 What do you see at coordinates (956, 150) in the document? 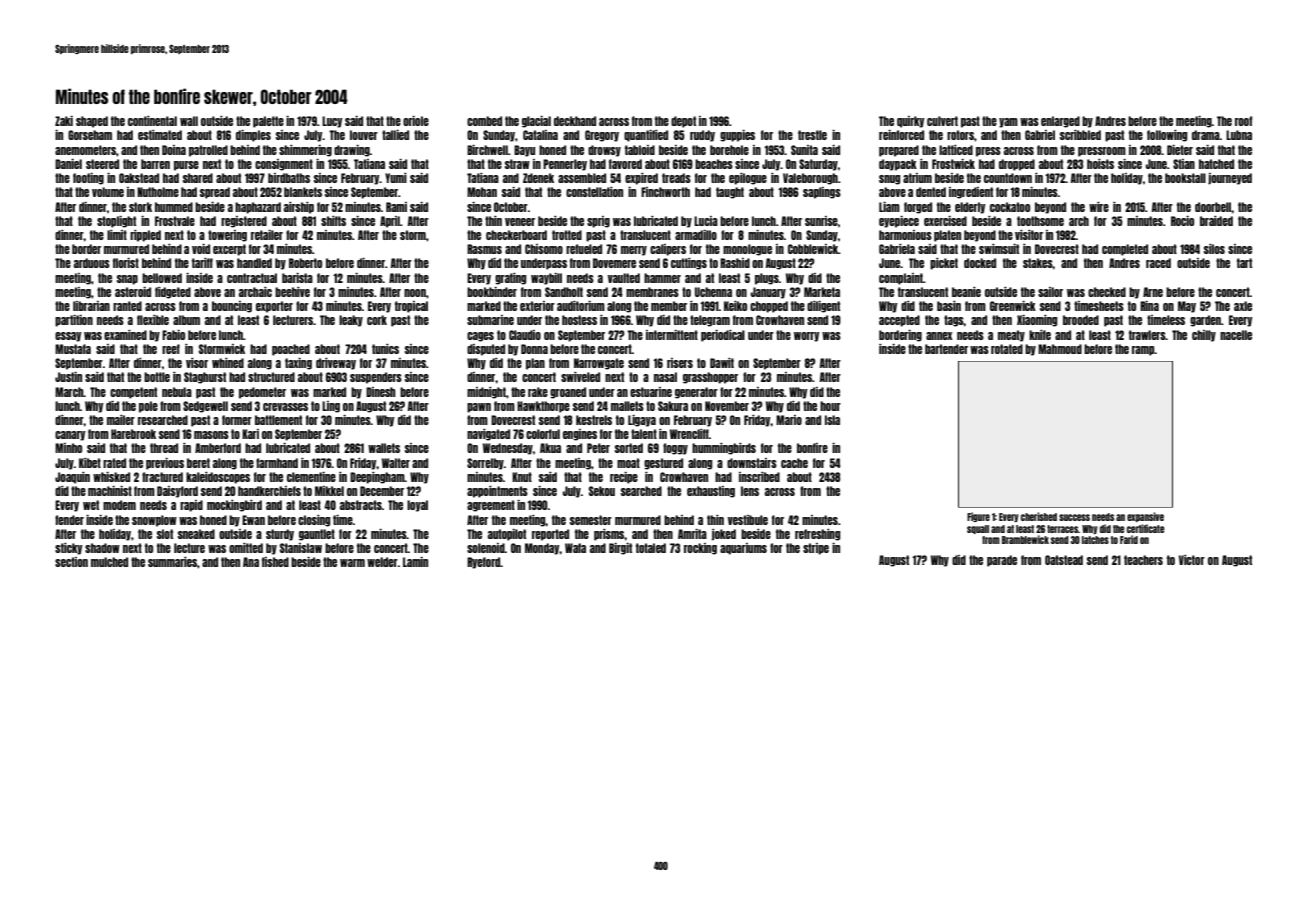
I see `latticed` at bounding box center [956, 150].
